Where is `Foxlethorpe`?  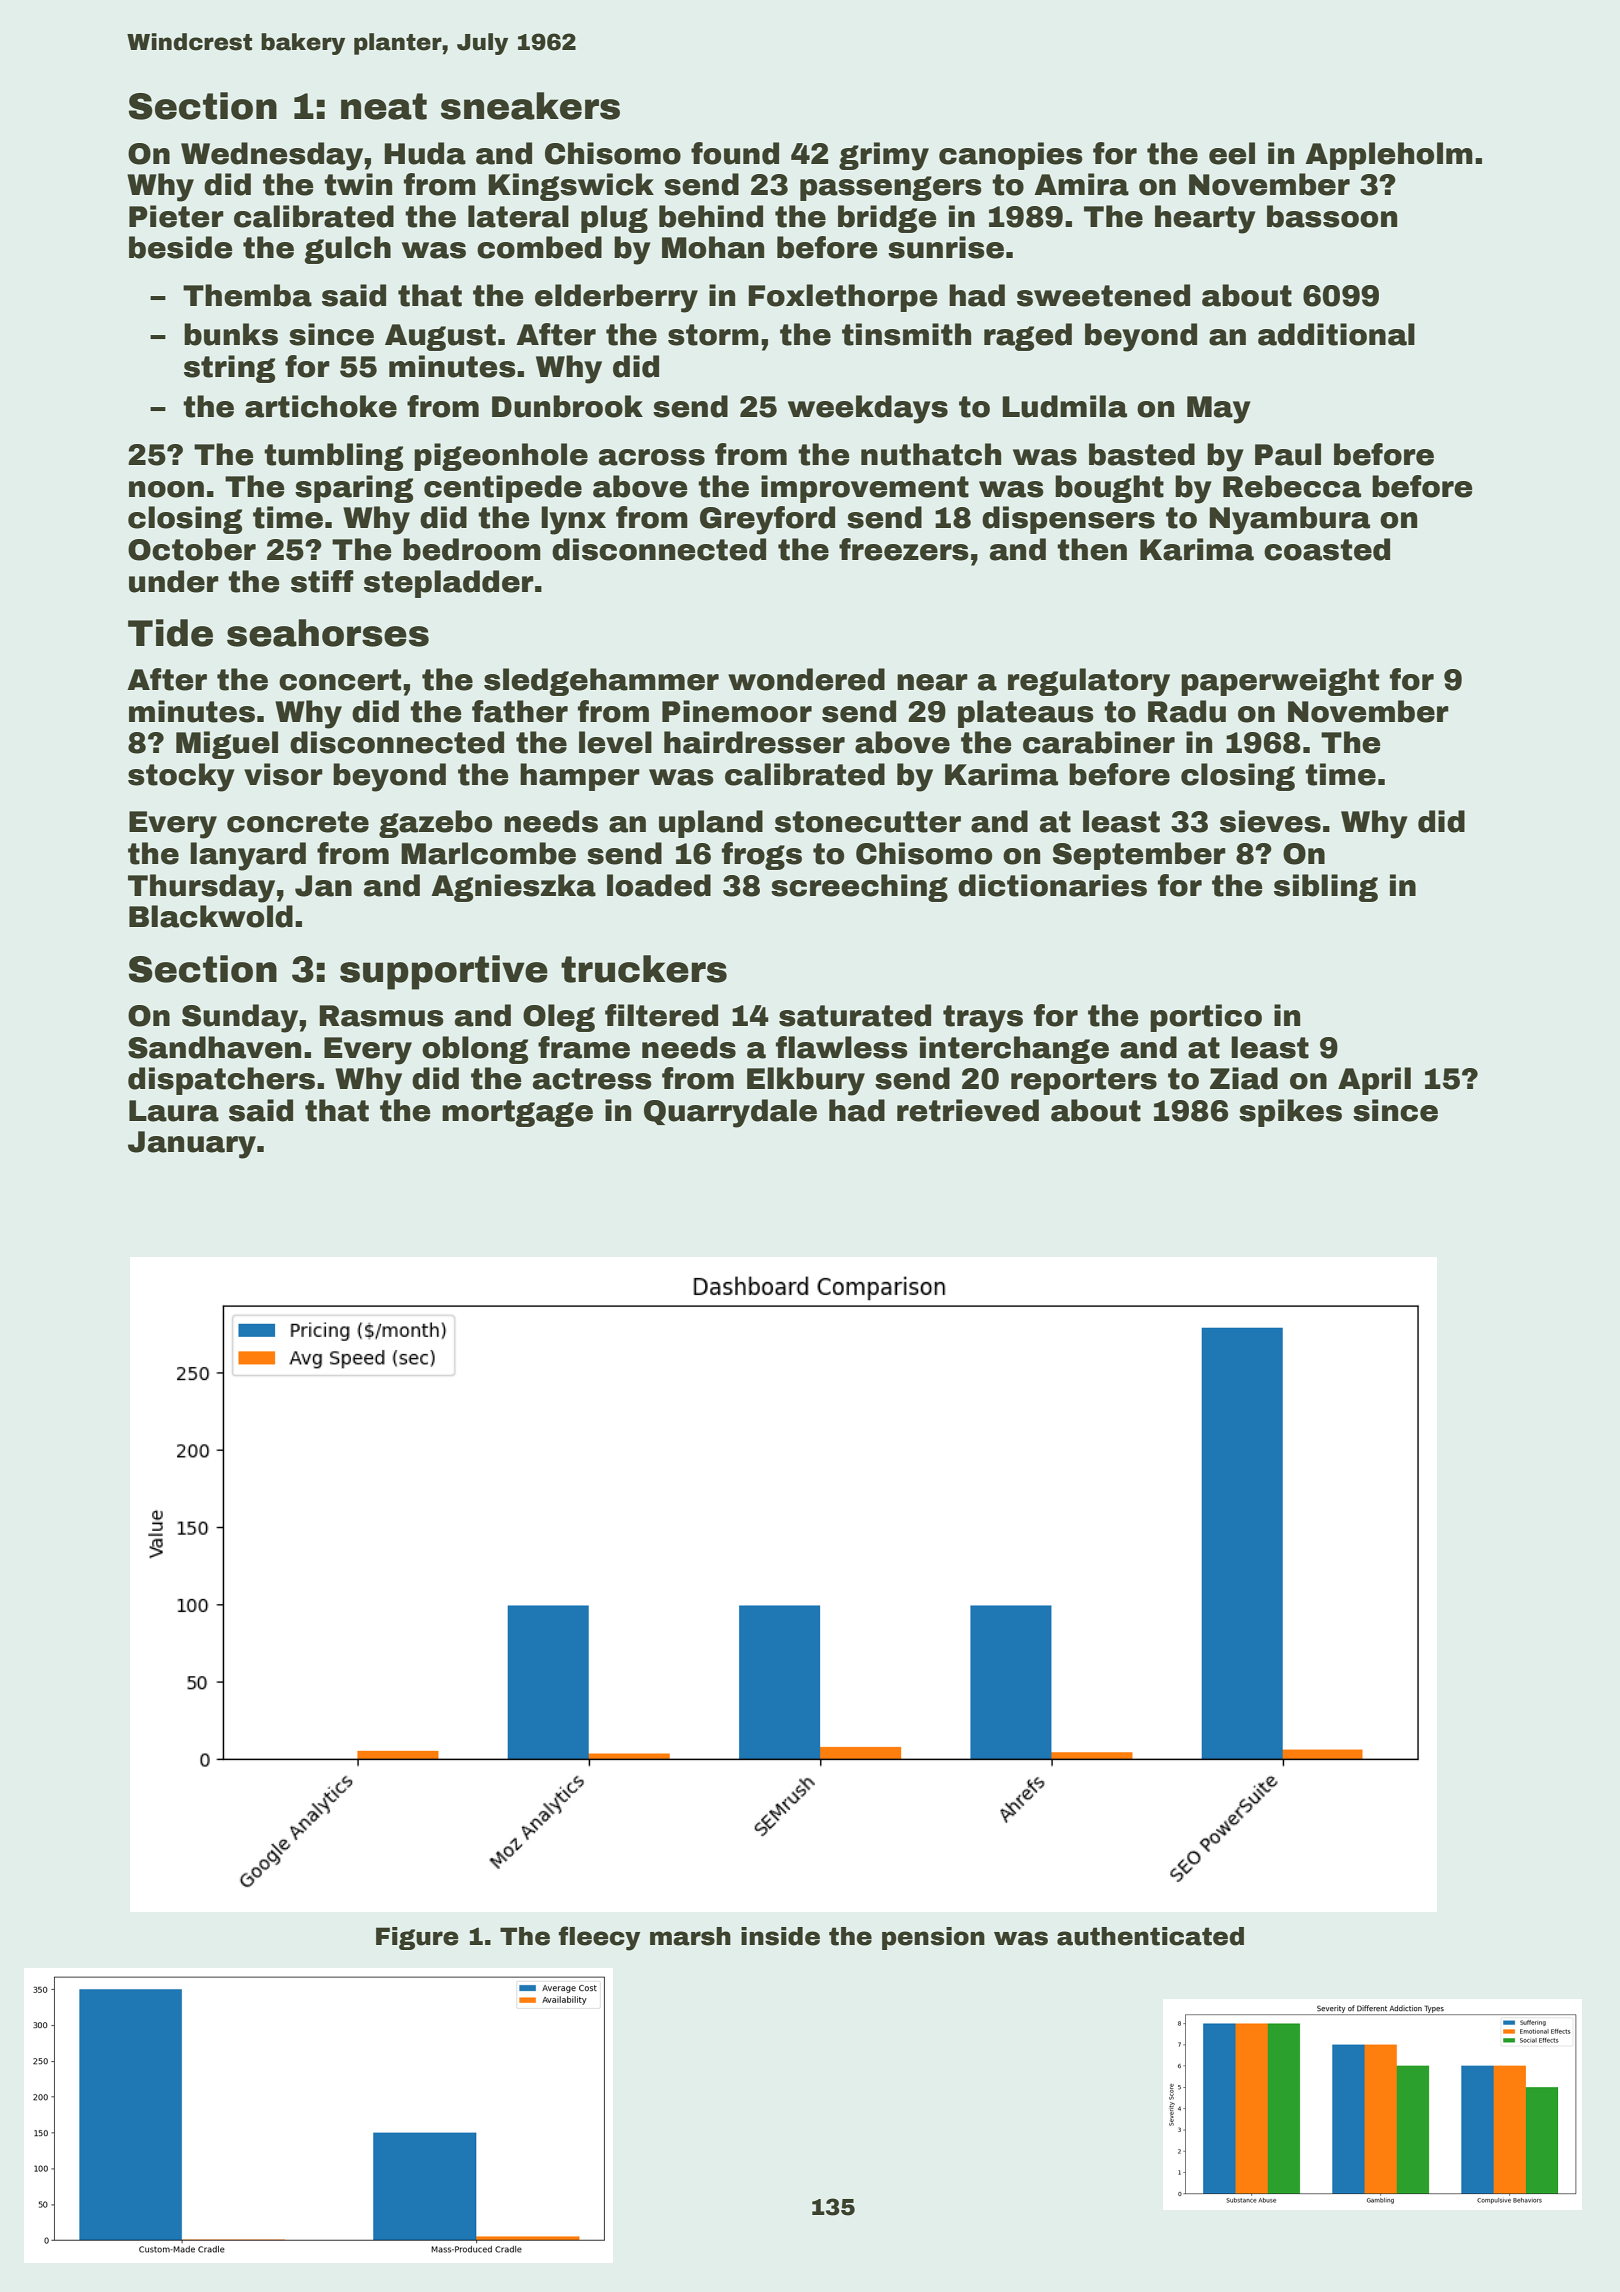 Foxlethorpe is located at coordinates (842, 298).
